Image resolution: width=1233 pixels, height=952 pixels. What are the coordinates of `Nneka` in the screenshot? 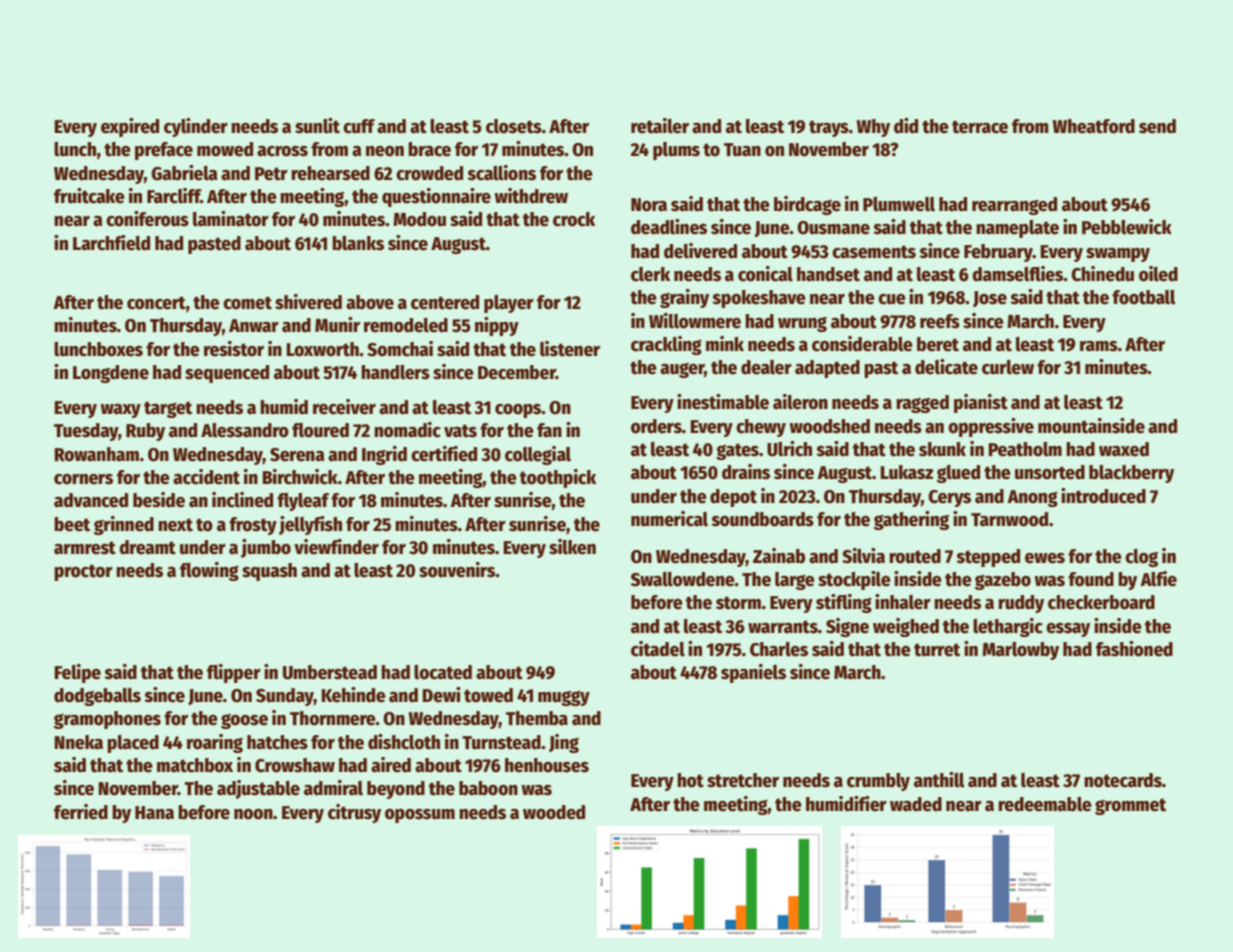 It's located at (78, 742).
